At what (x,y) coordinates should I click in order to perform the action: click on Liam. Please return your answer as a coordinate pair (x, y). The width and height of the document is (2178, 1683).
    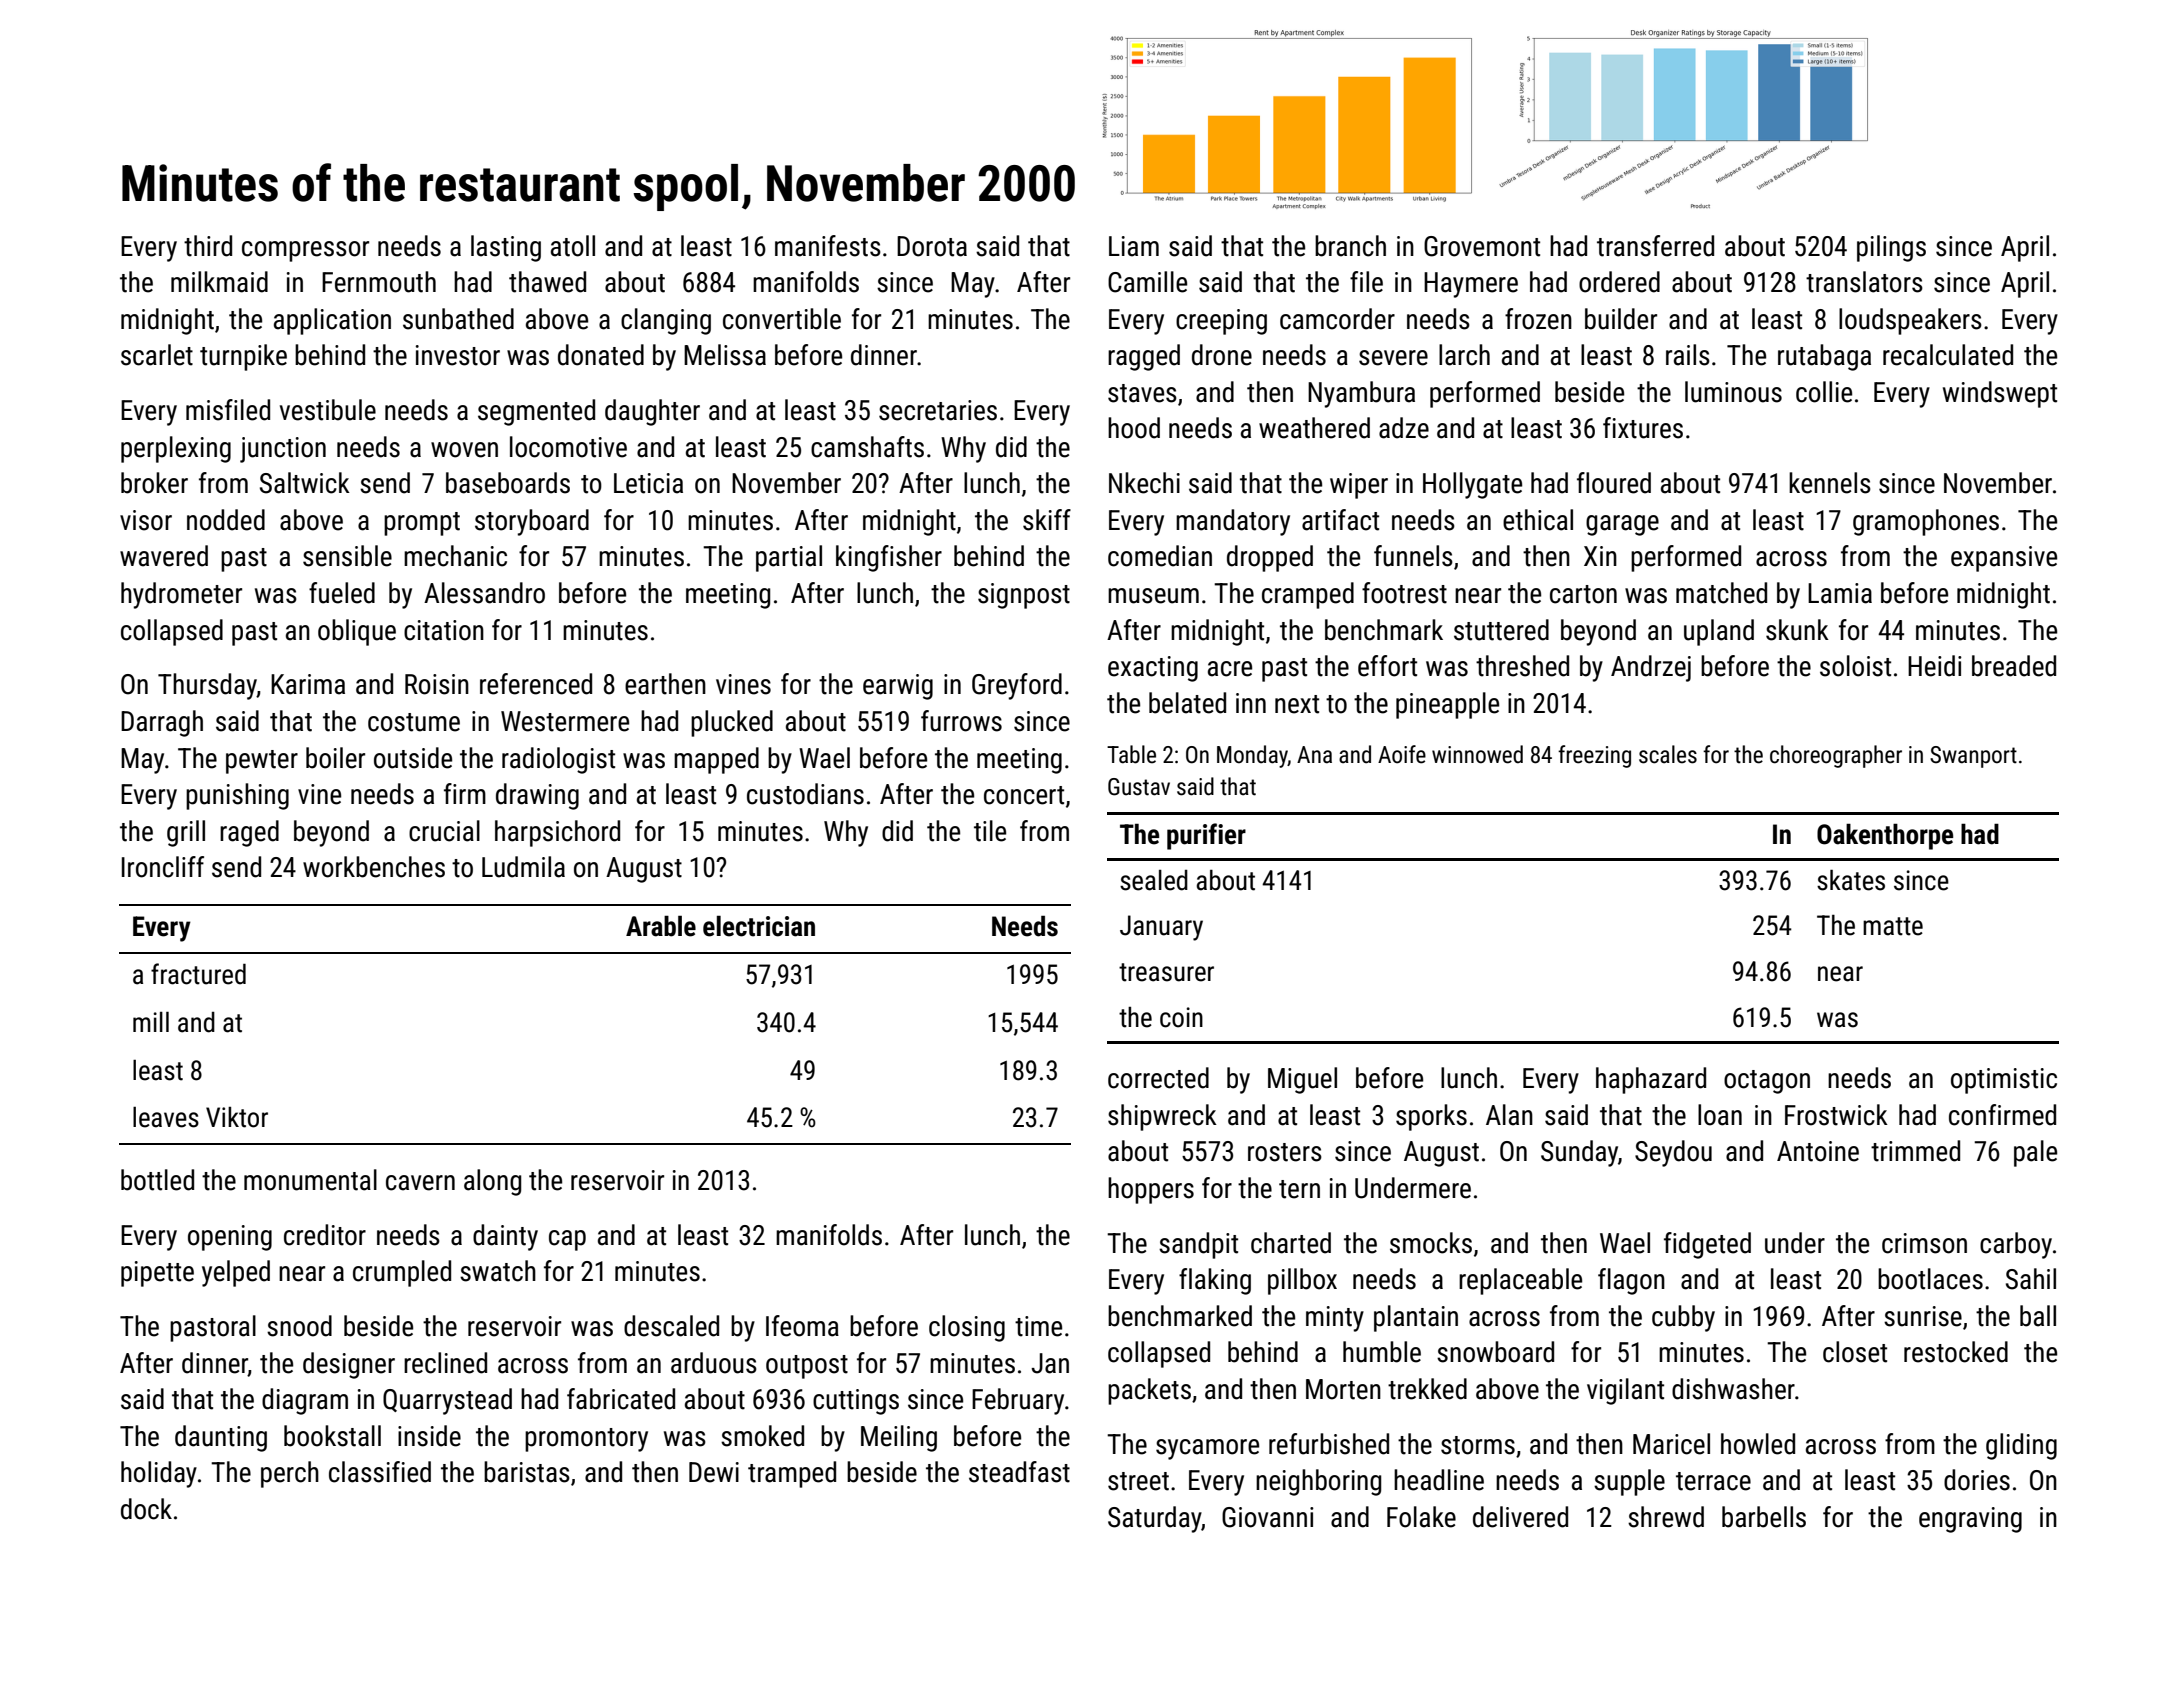
    Looking at the image, I should click on (1134, 246).
